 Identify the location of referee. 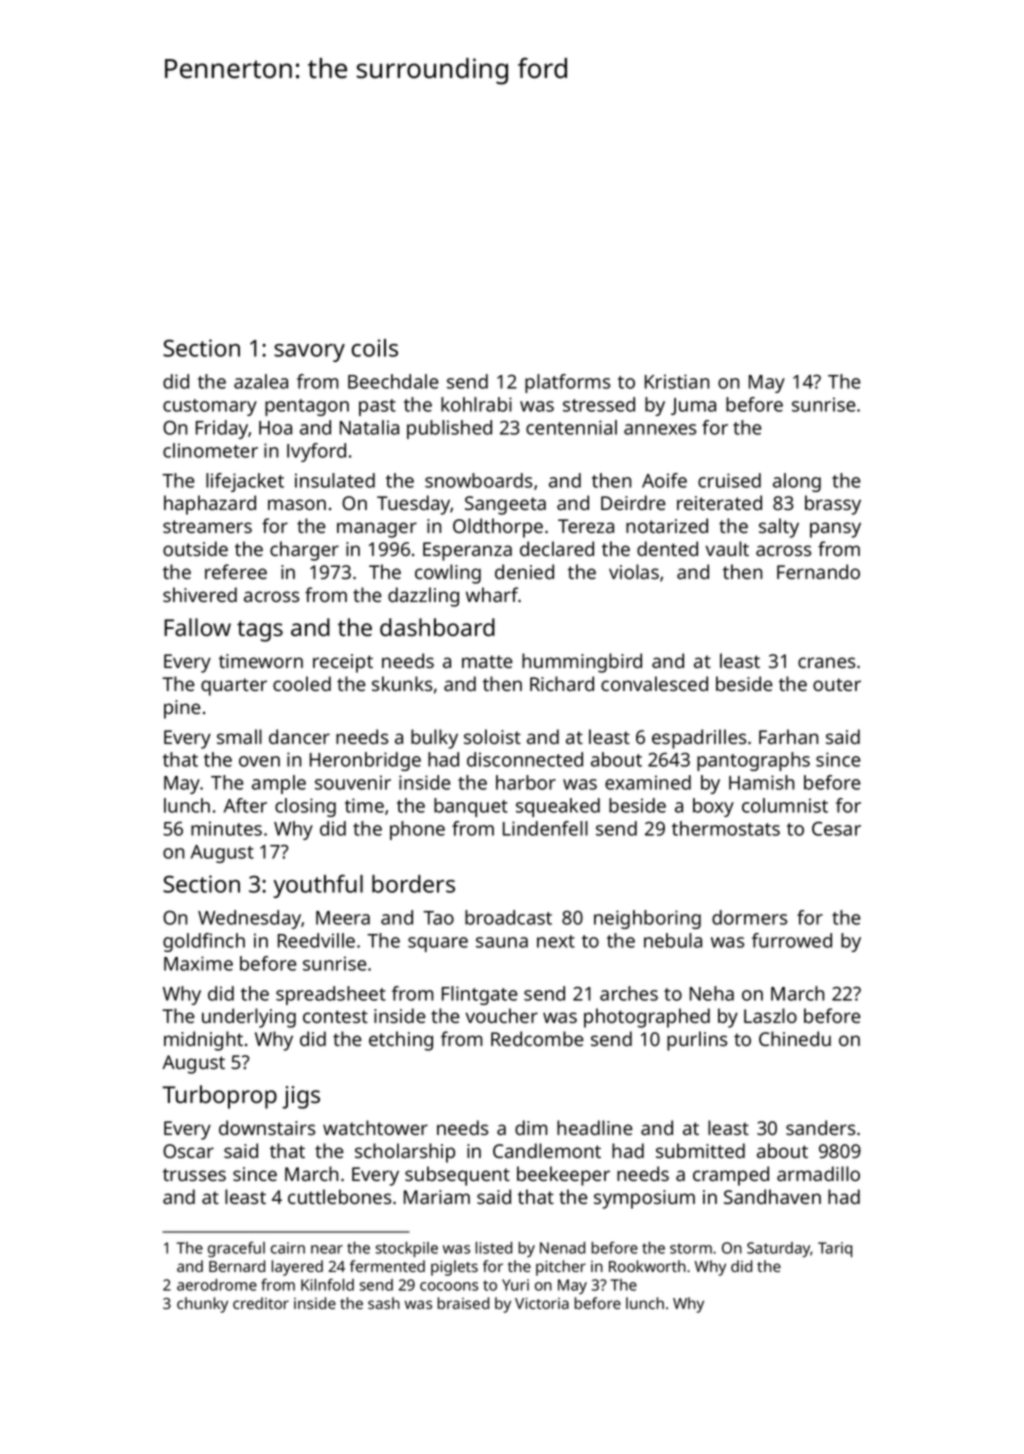
(236, 571).
